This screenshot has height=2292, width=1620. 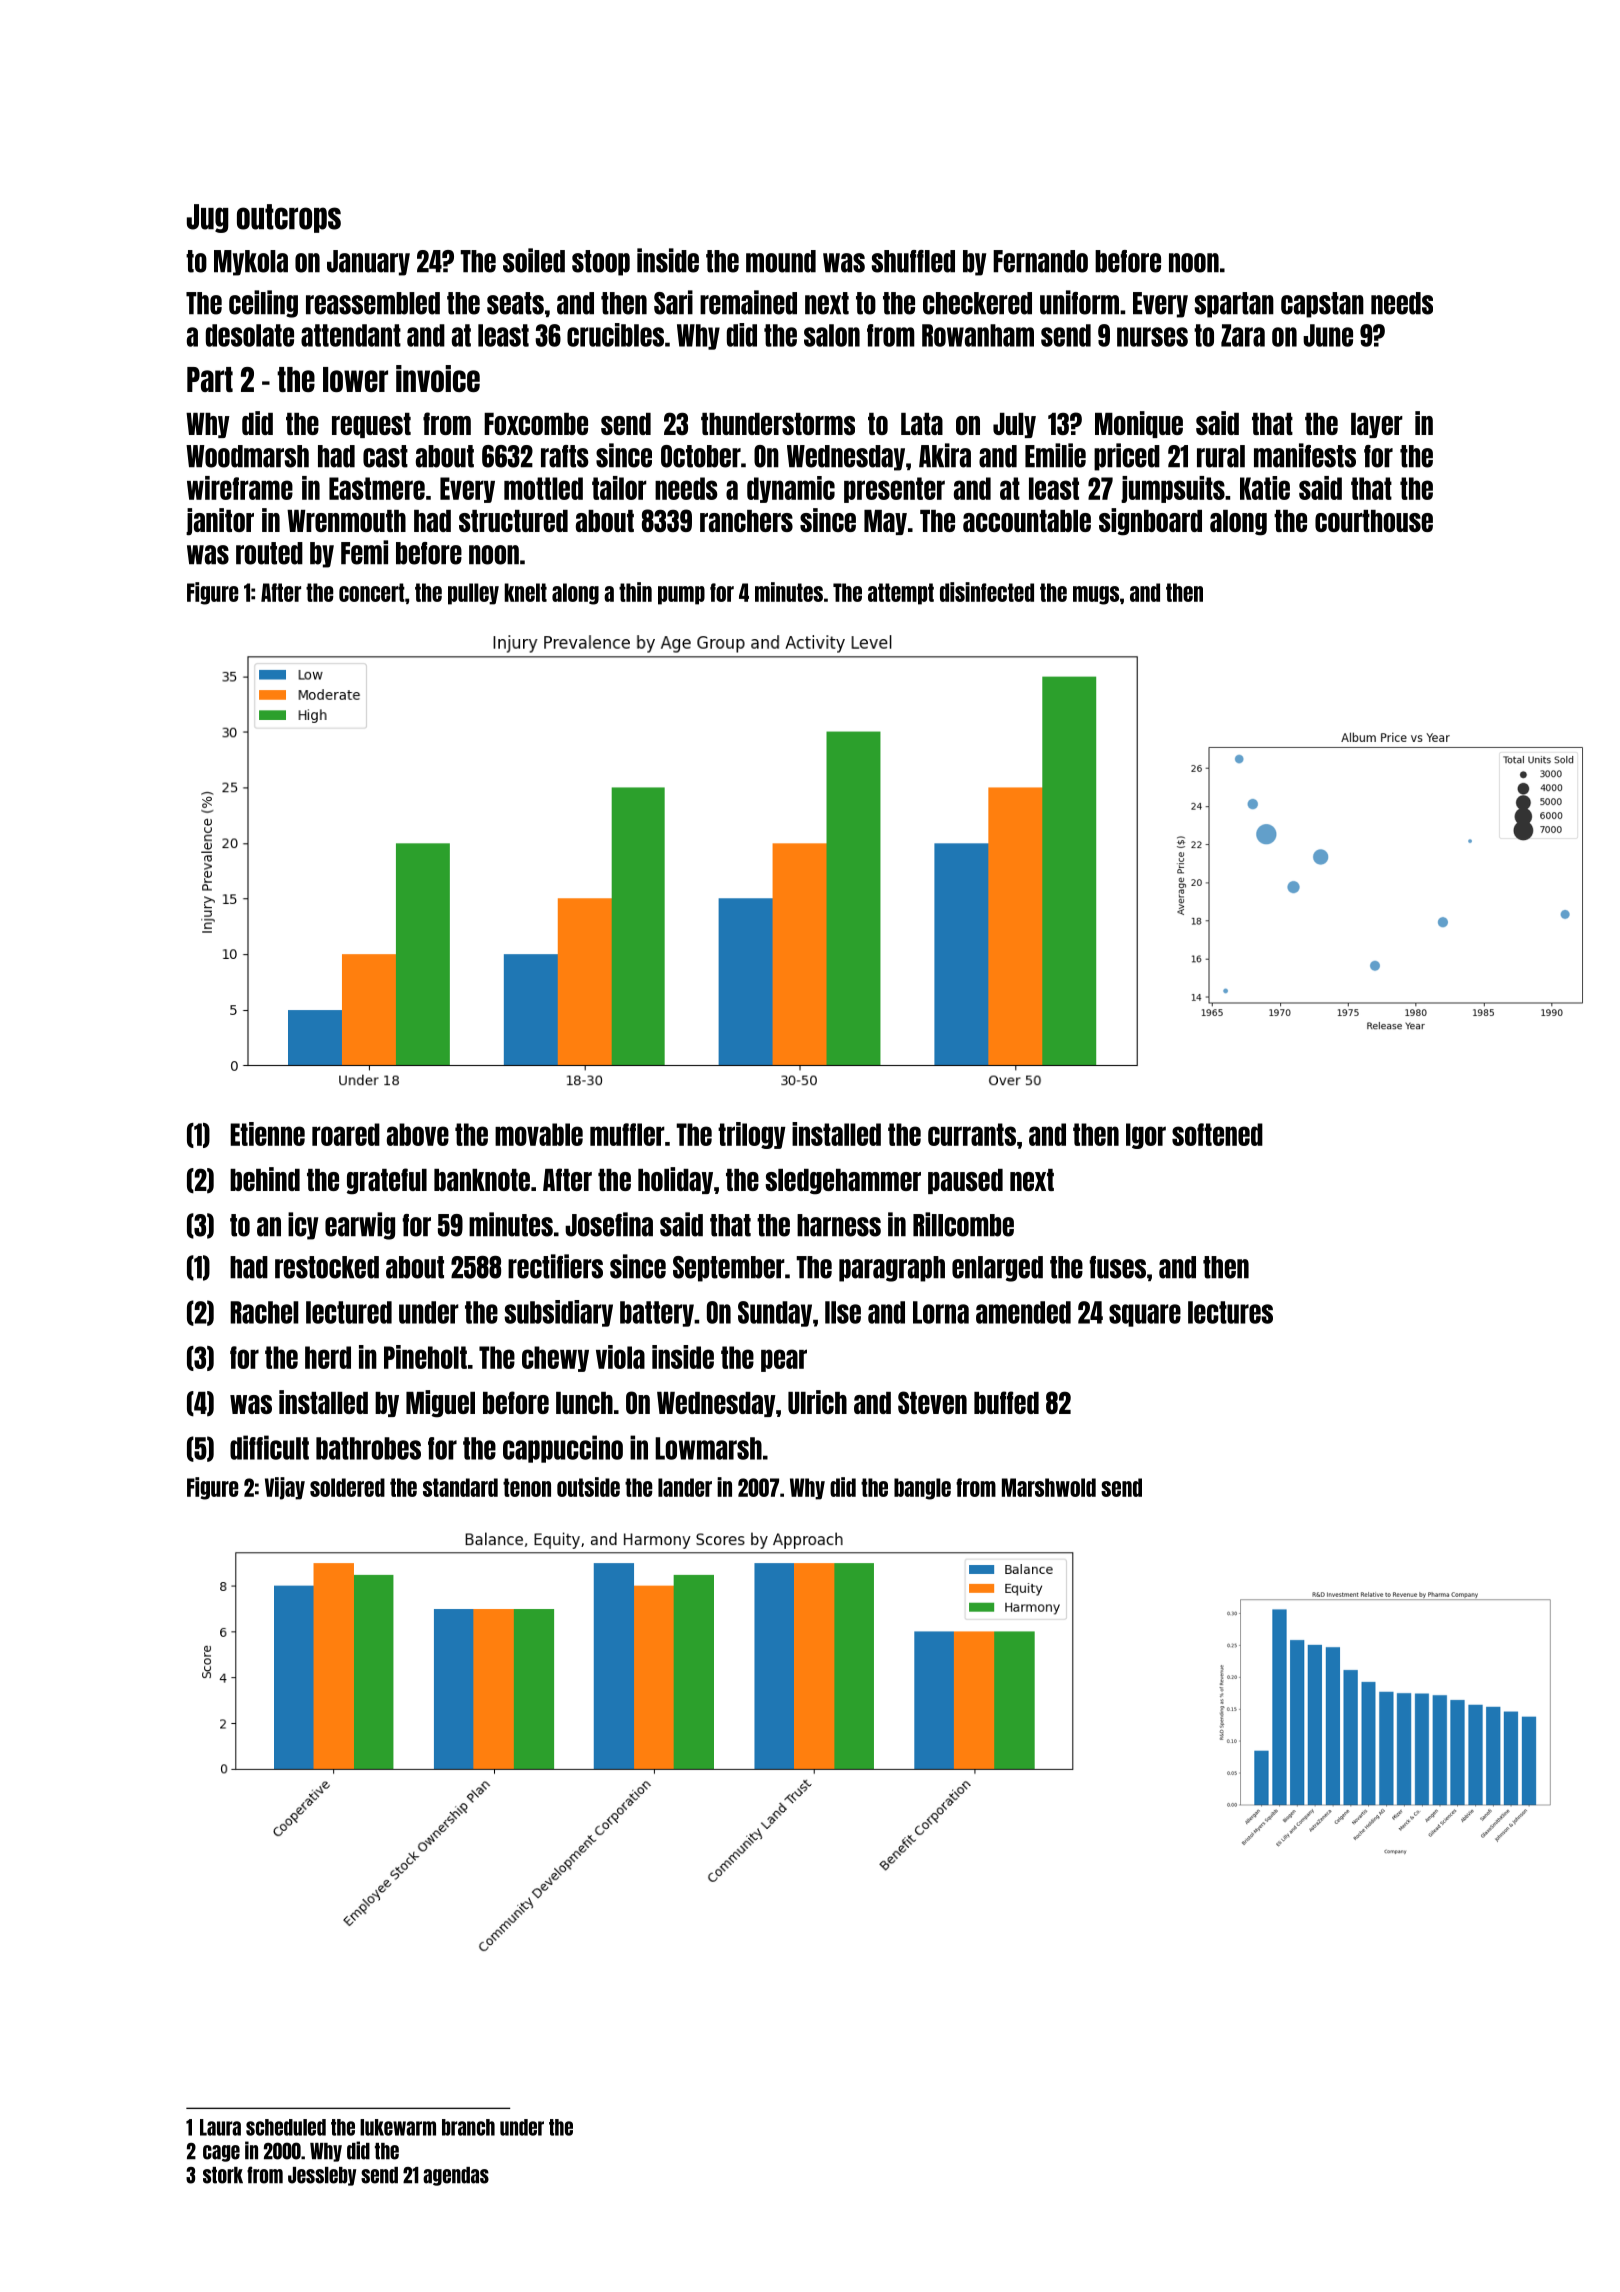 What do you see at coordinates (752, 1135) in the screenshot?
I see `trilogy` at bounding box center [752, 1135].
